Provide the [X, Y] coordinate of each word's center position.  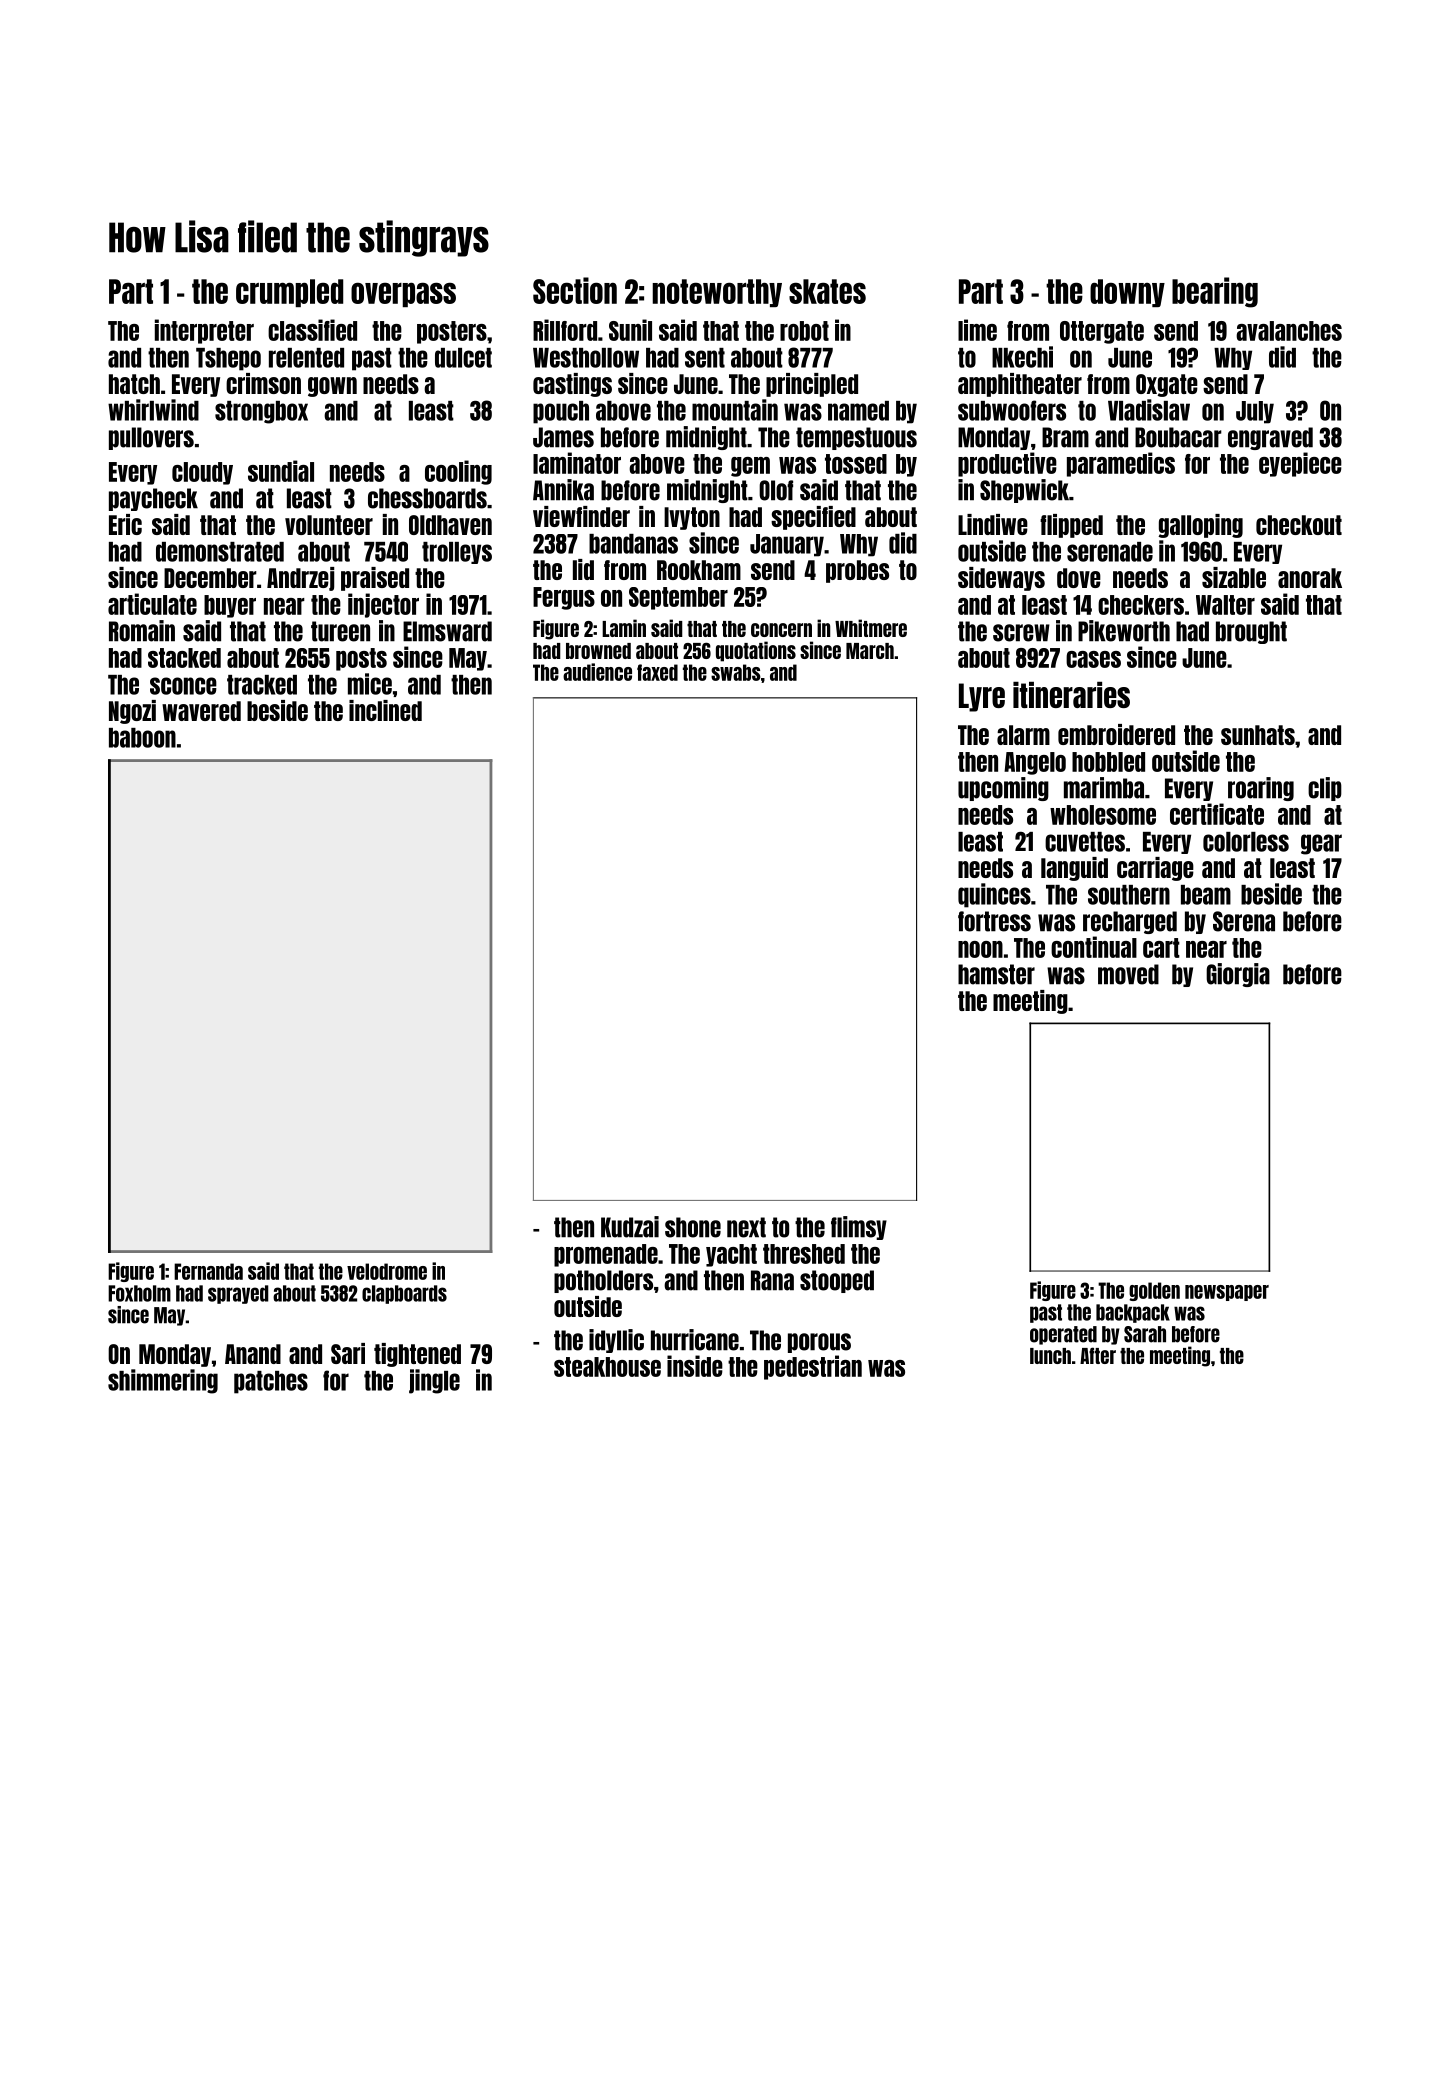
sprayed [238, 1294]
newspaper [1227, 1293]
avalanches [1289, 331]
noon [980, 949]
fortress [994, 921]
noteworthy [717, 293]
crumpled [289, 293]
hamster [996, 974]
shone [693, 1227]
